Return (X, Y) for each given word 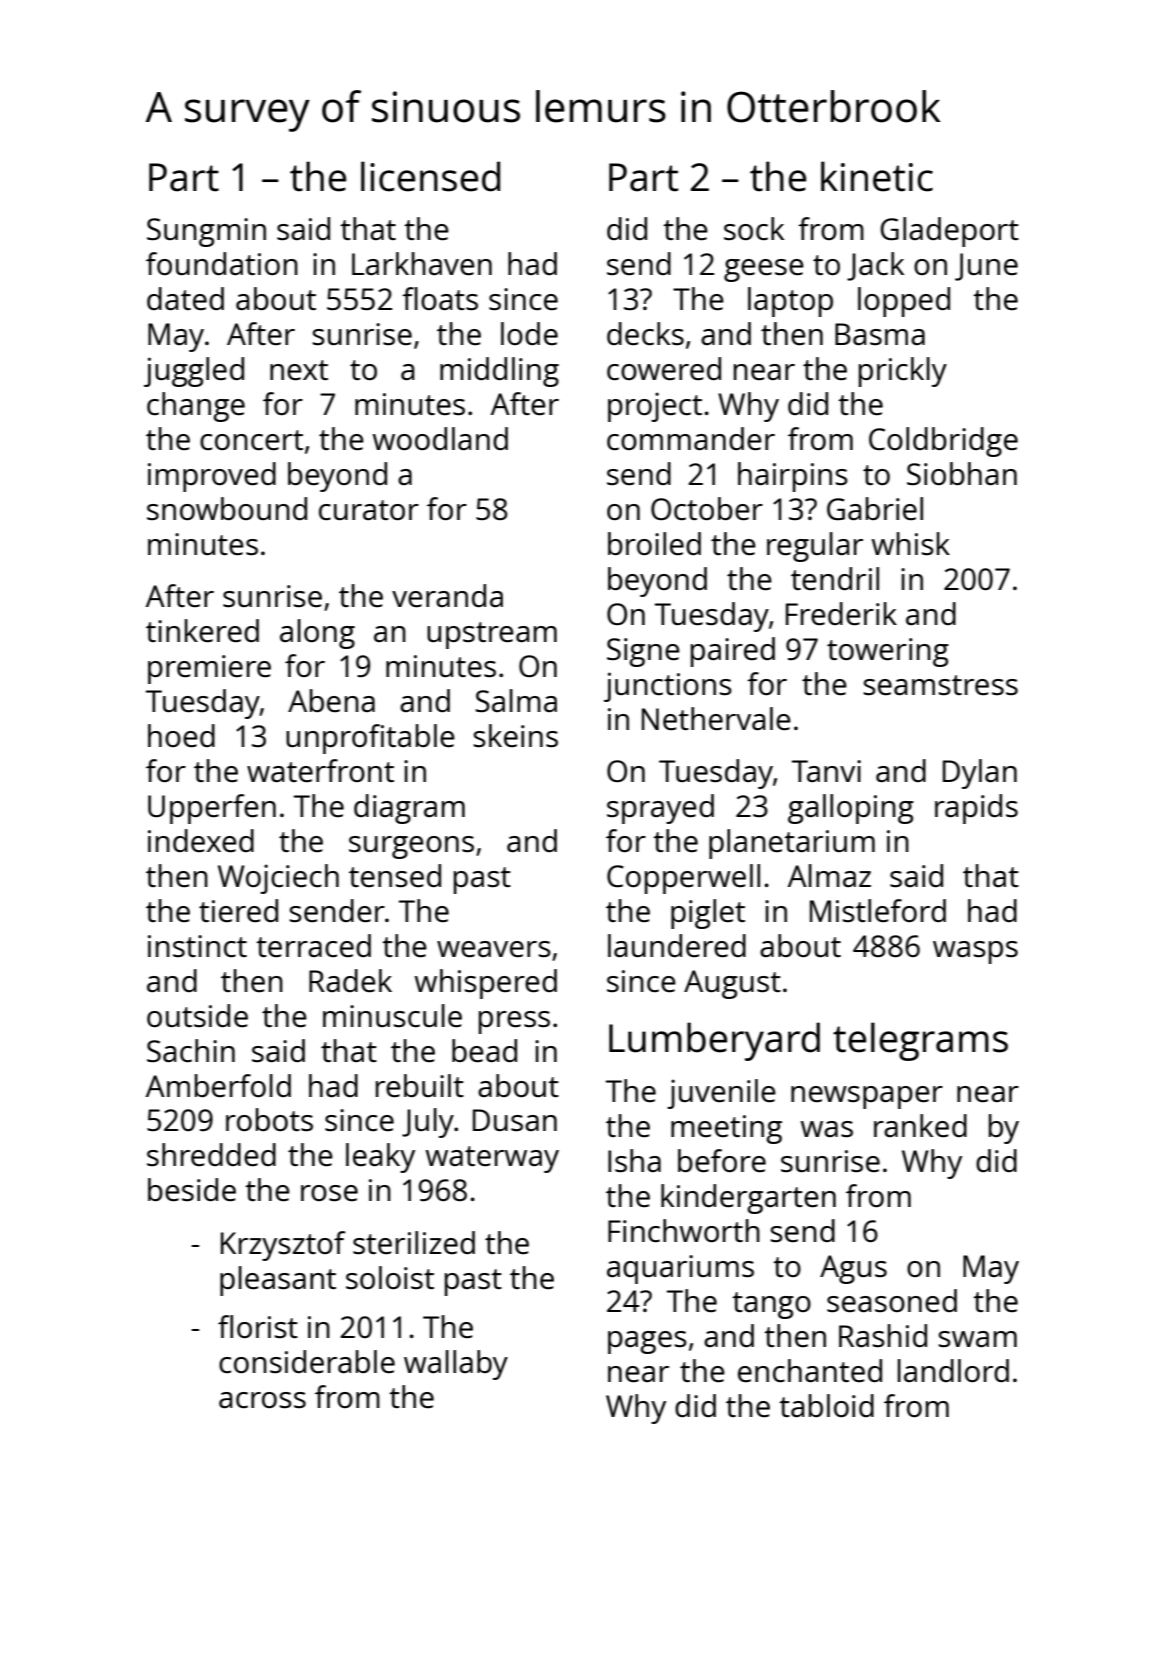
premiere (209, 669)
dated (185, 299)
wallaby (456, 1365)
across (262, 1400)
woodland (440, 438)
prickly (903, 372)
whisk (910, 544)
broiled (654, 544)
